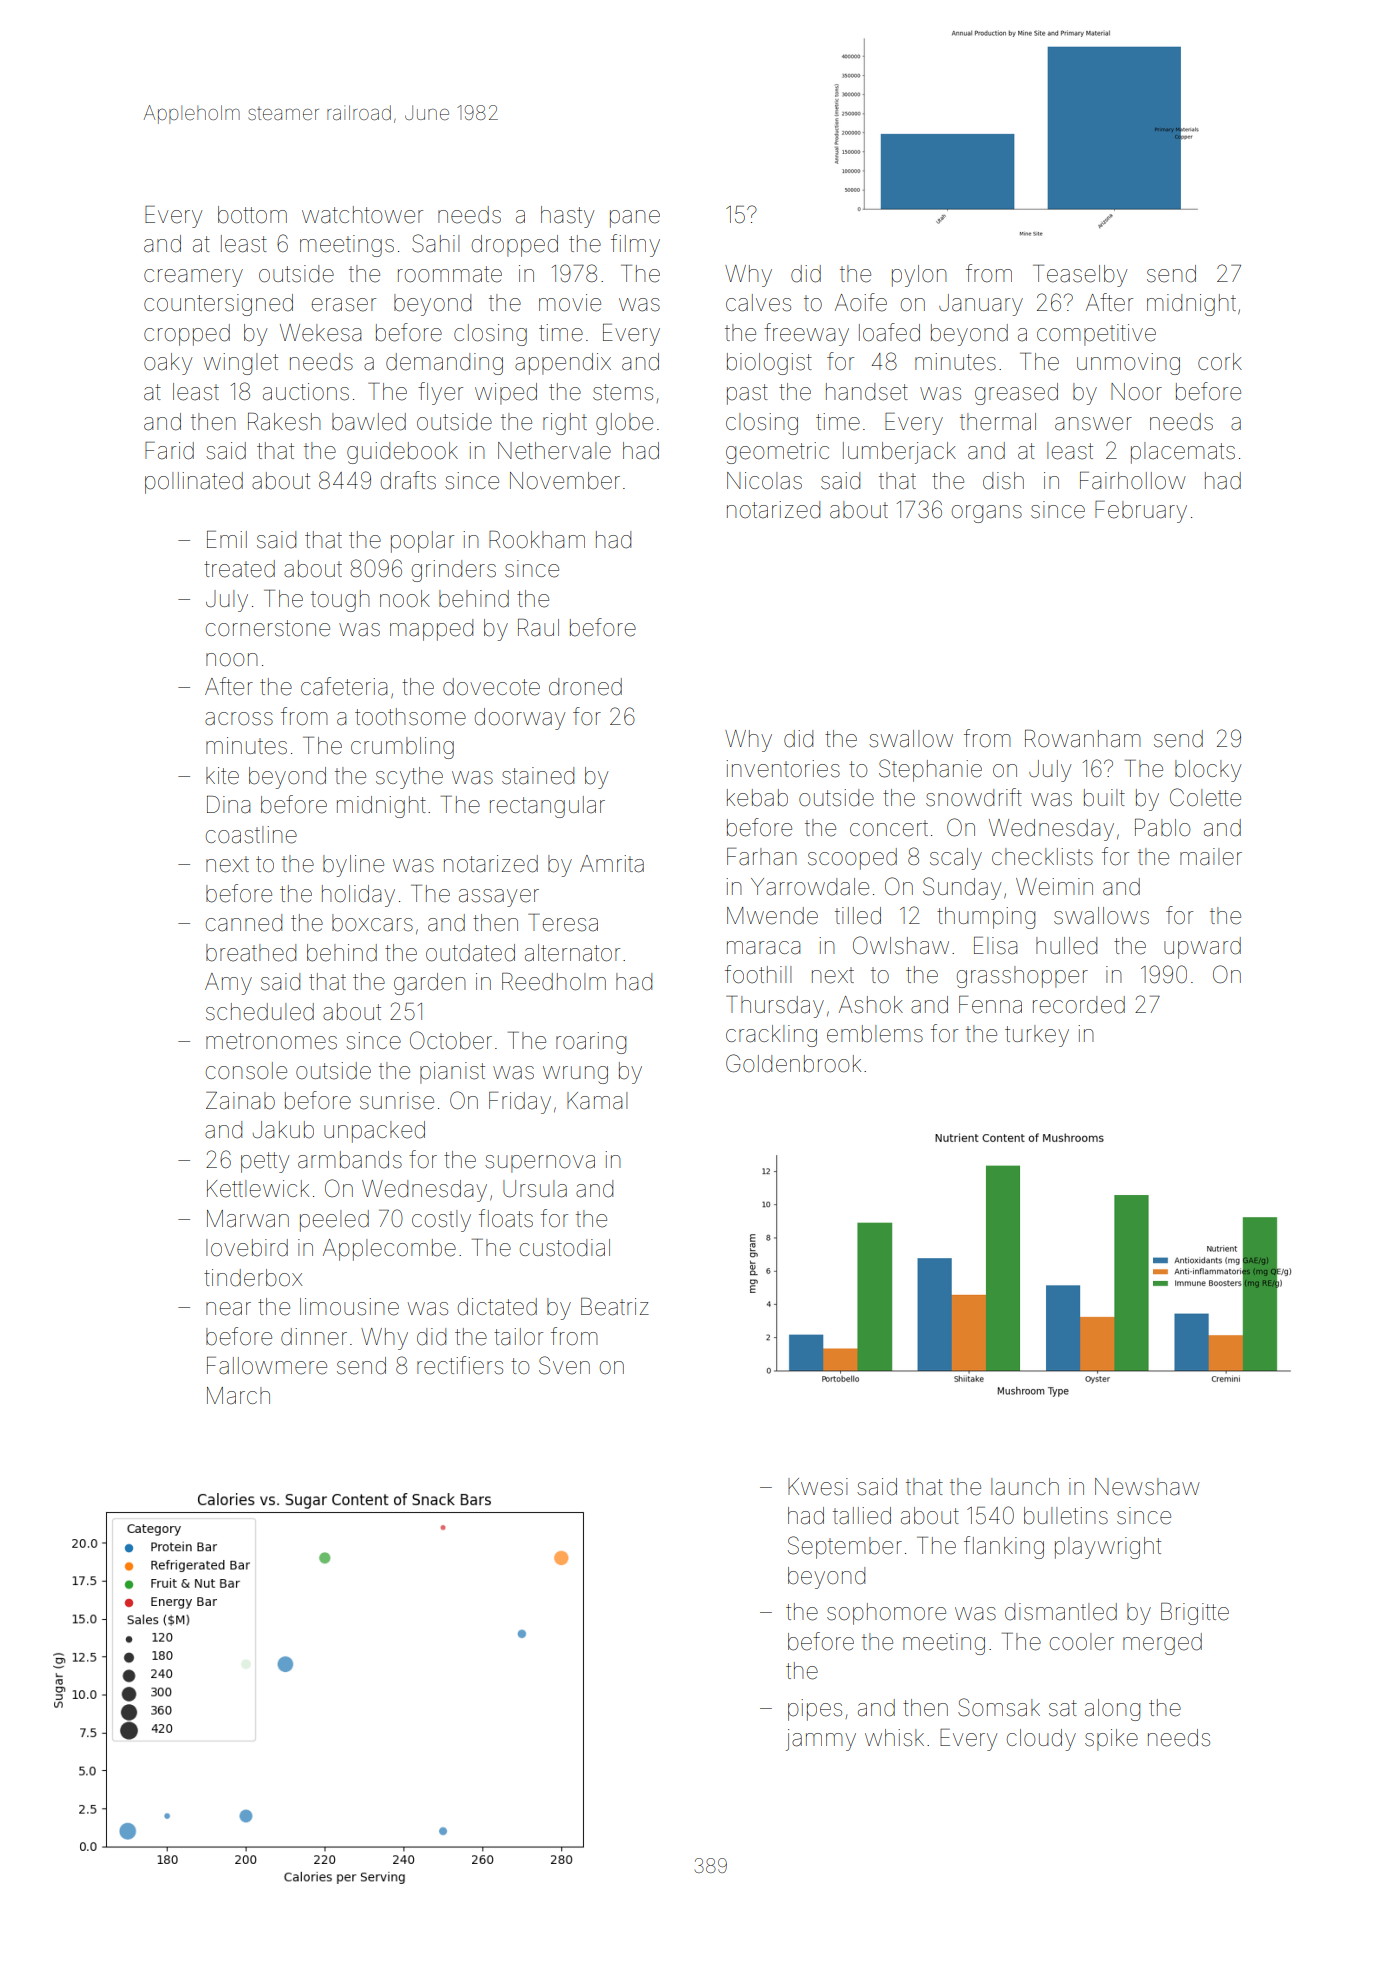  Describe the element at coordinates (267, 1366) in the document. I see `Fallowmere` at that location.
